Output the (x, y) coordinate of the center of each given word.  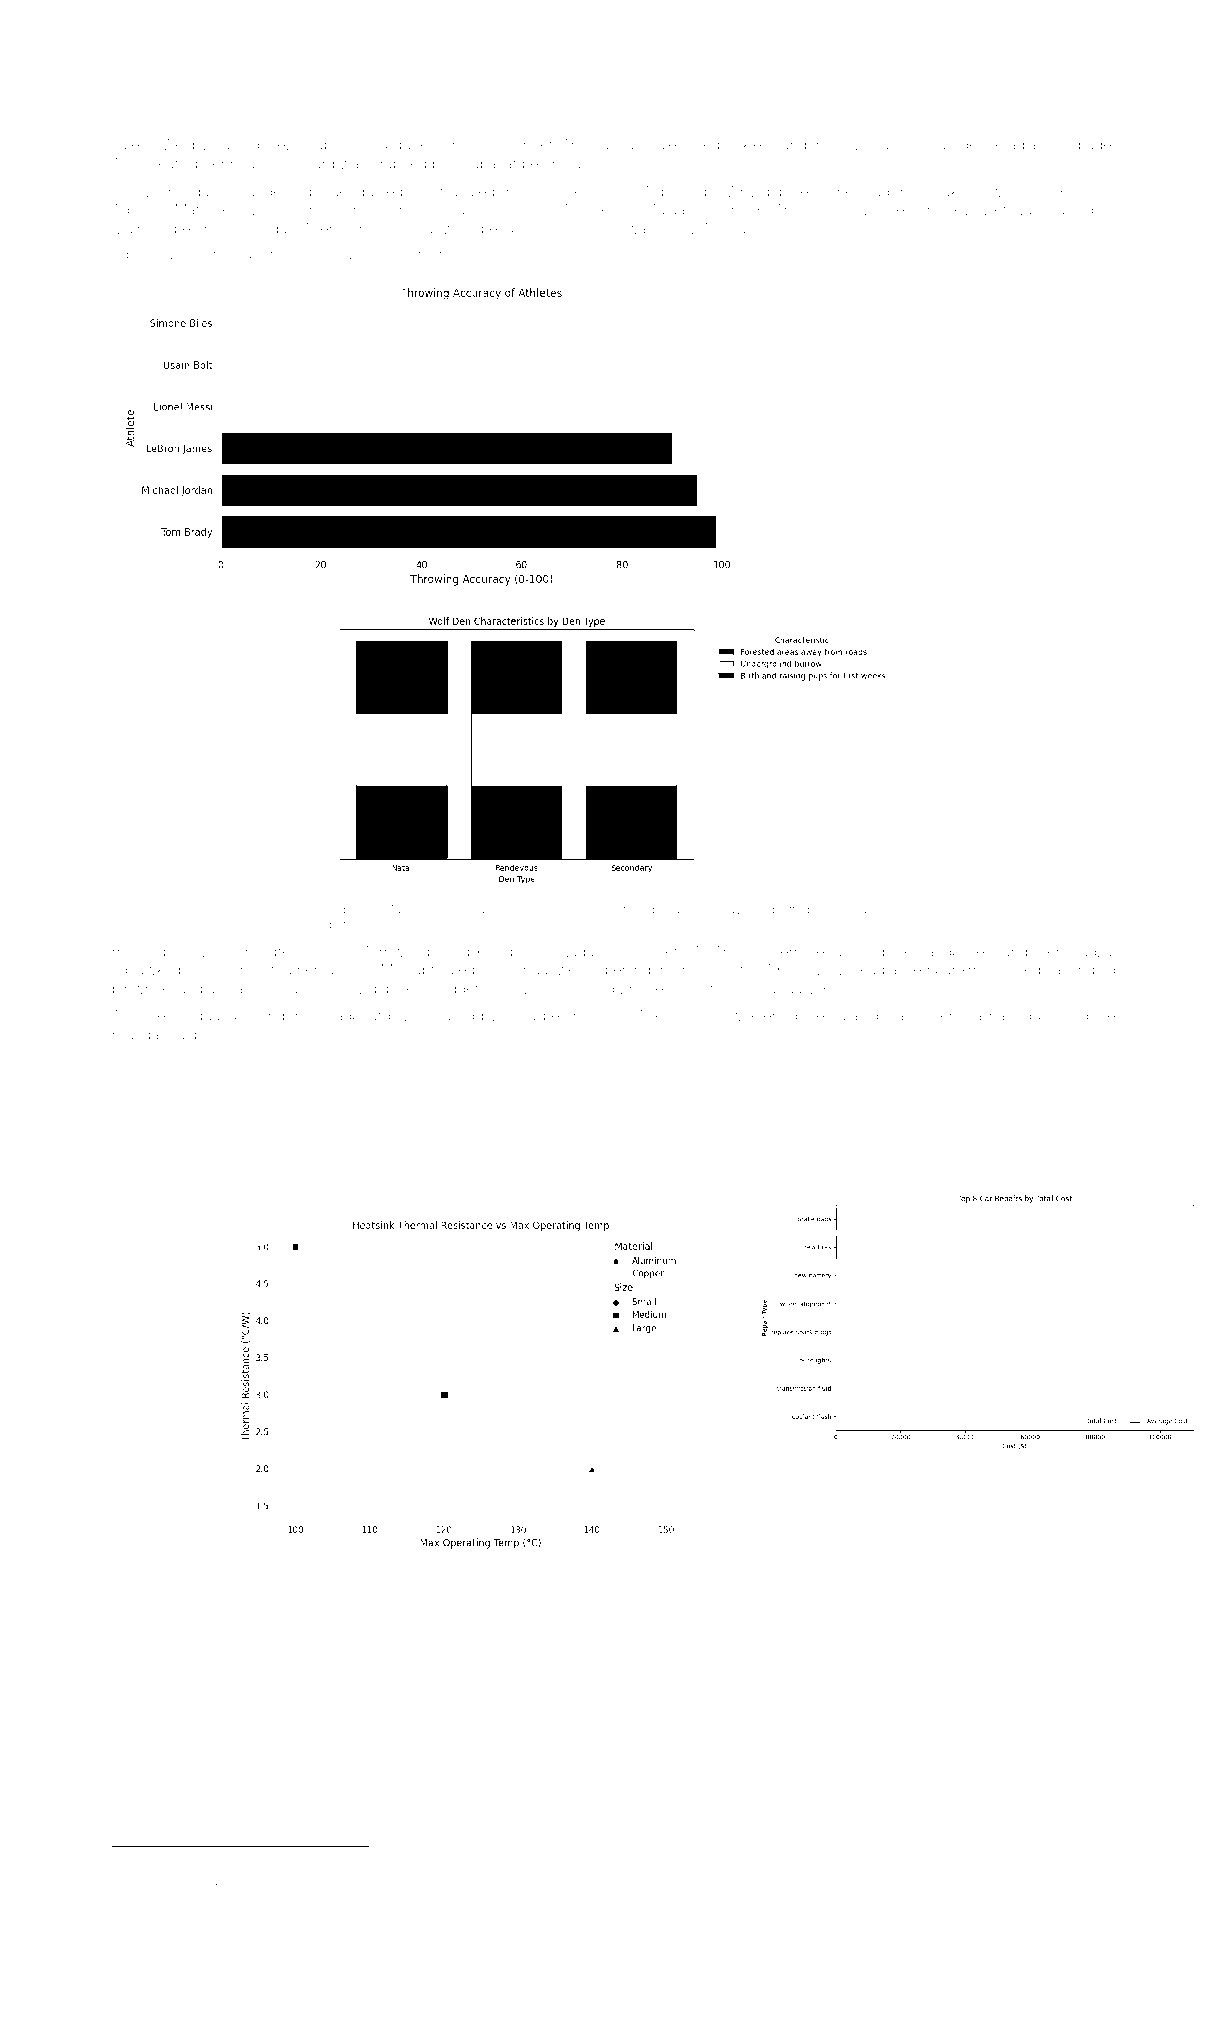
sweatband (624, 909)
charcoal (478, 1873)
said (912, 1886)
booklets (745, 144)
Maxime (406, 909)
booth (213, 1034)
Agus (128, 211)
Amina (848, 909)
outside (953, 144)
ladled (250, 1886)
